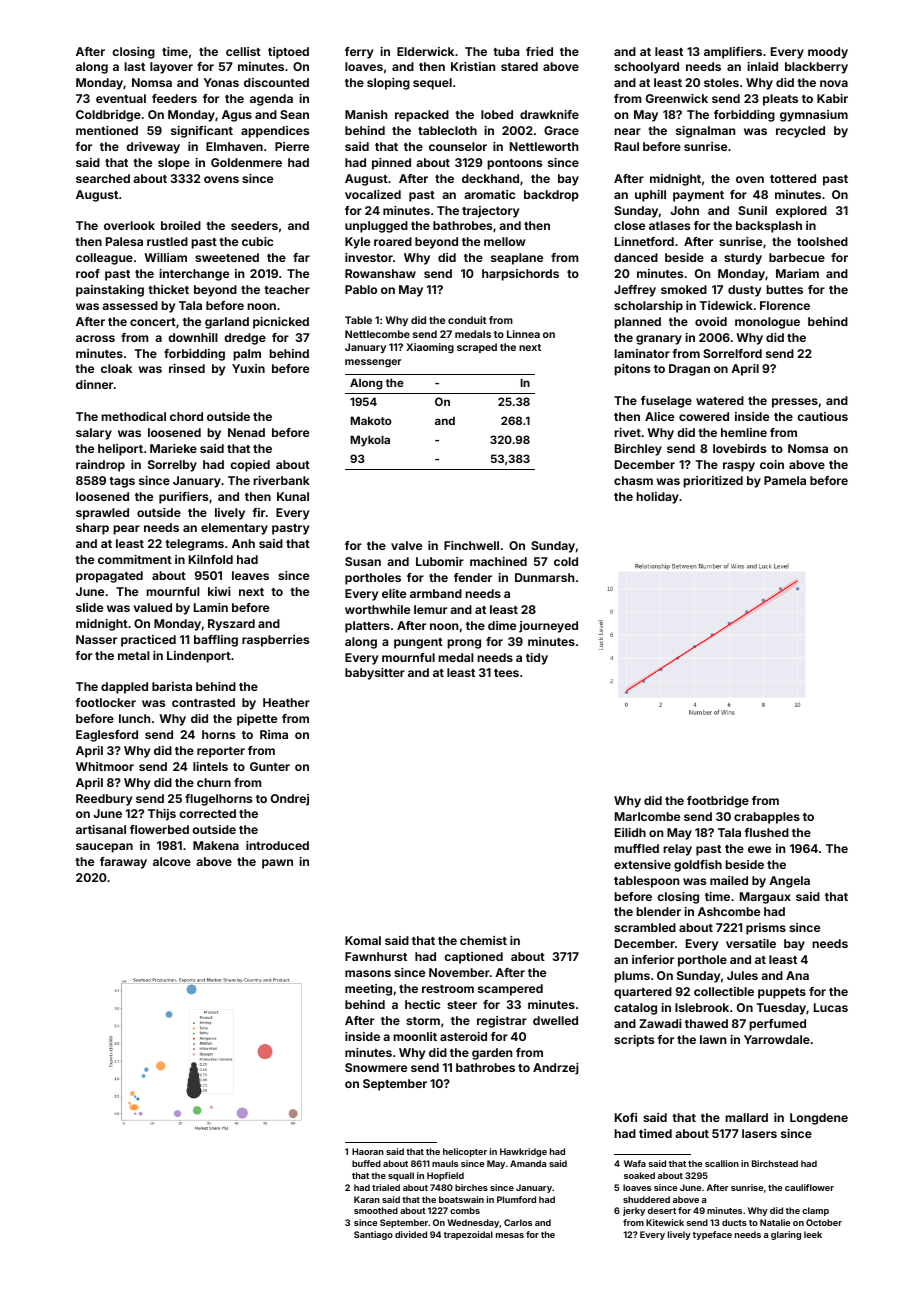 This screenshot has width=924, height=1308. I want to click on restroom, so click(448, 989).
